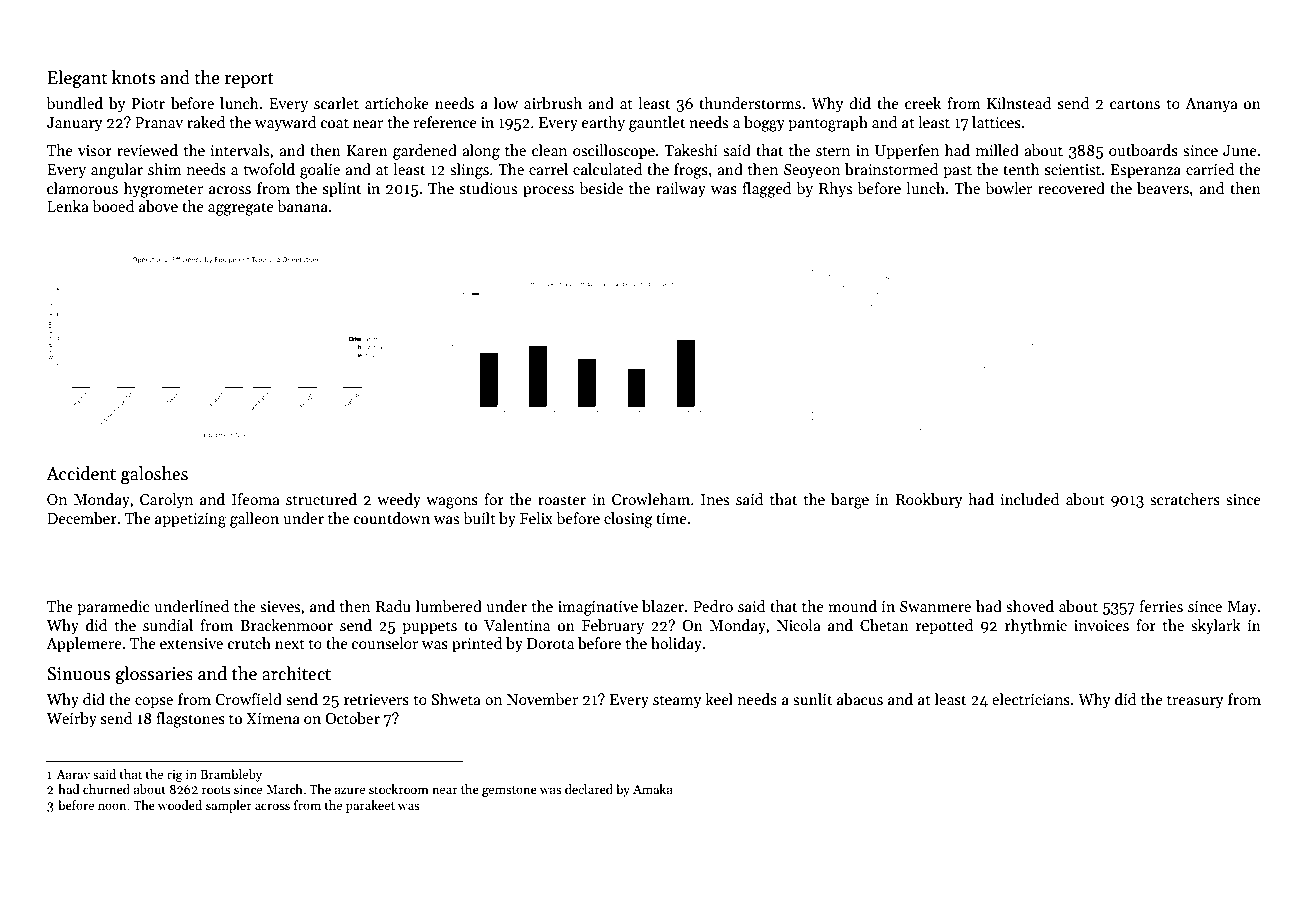 The height and width of the image is (924, 1308). What do you see at coordinates (766, 190) in the image?
I see `flagged` at bounding box center [766, 190].
